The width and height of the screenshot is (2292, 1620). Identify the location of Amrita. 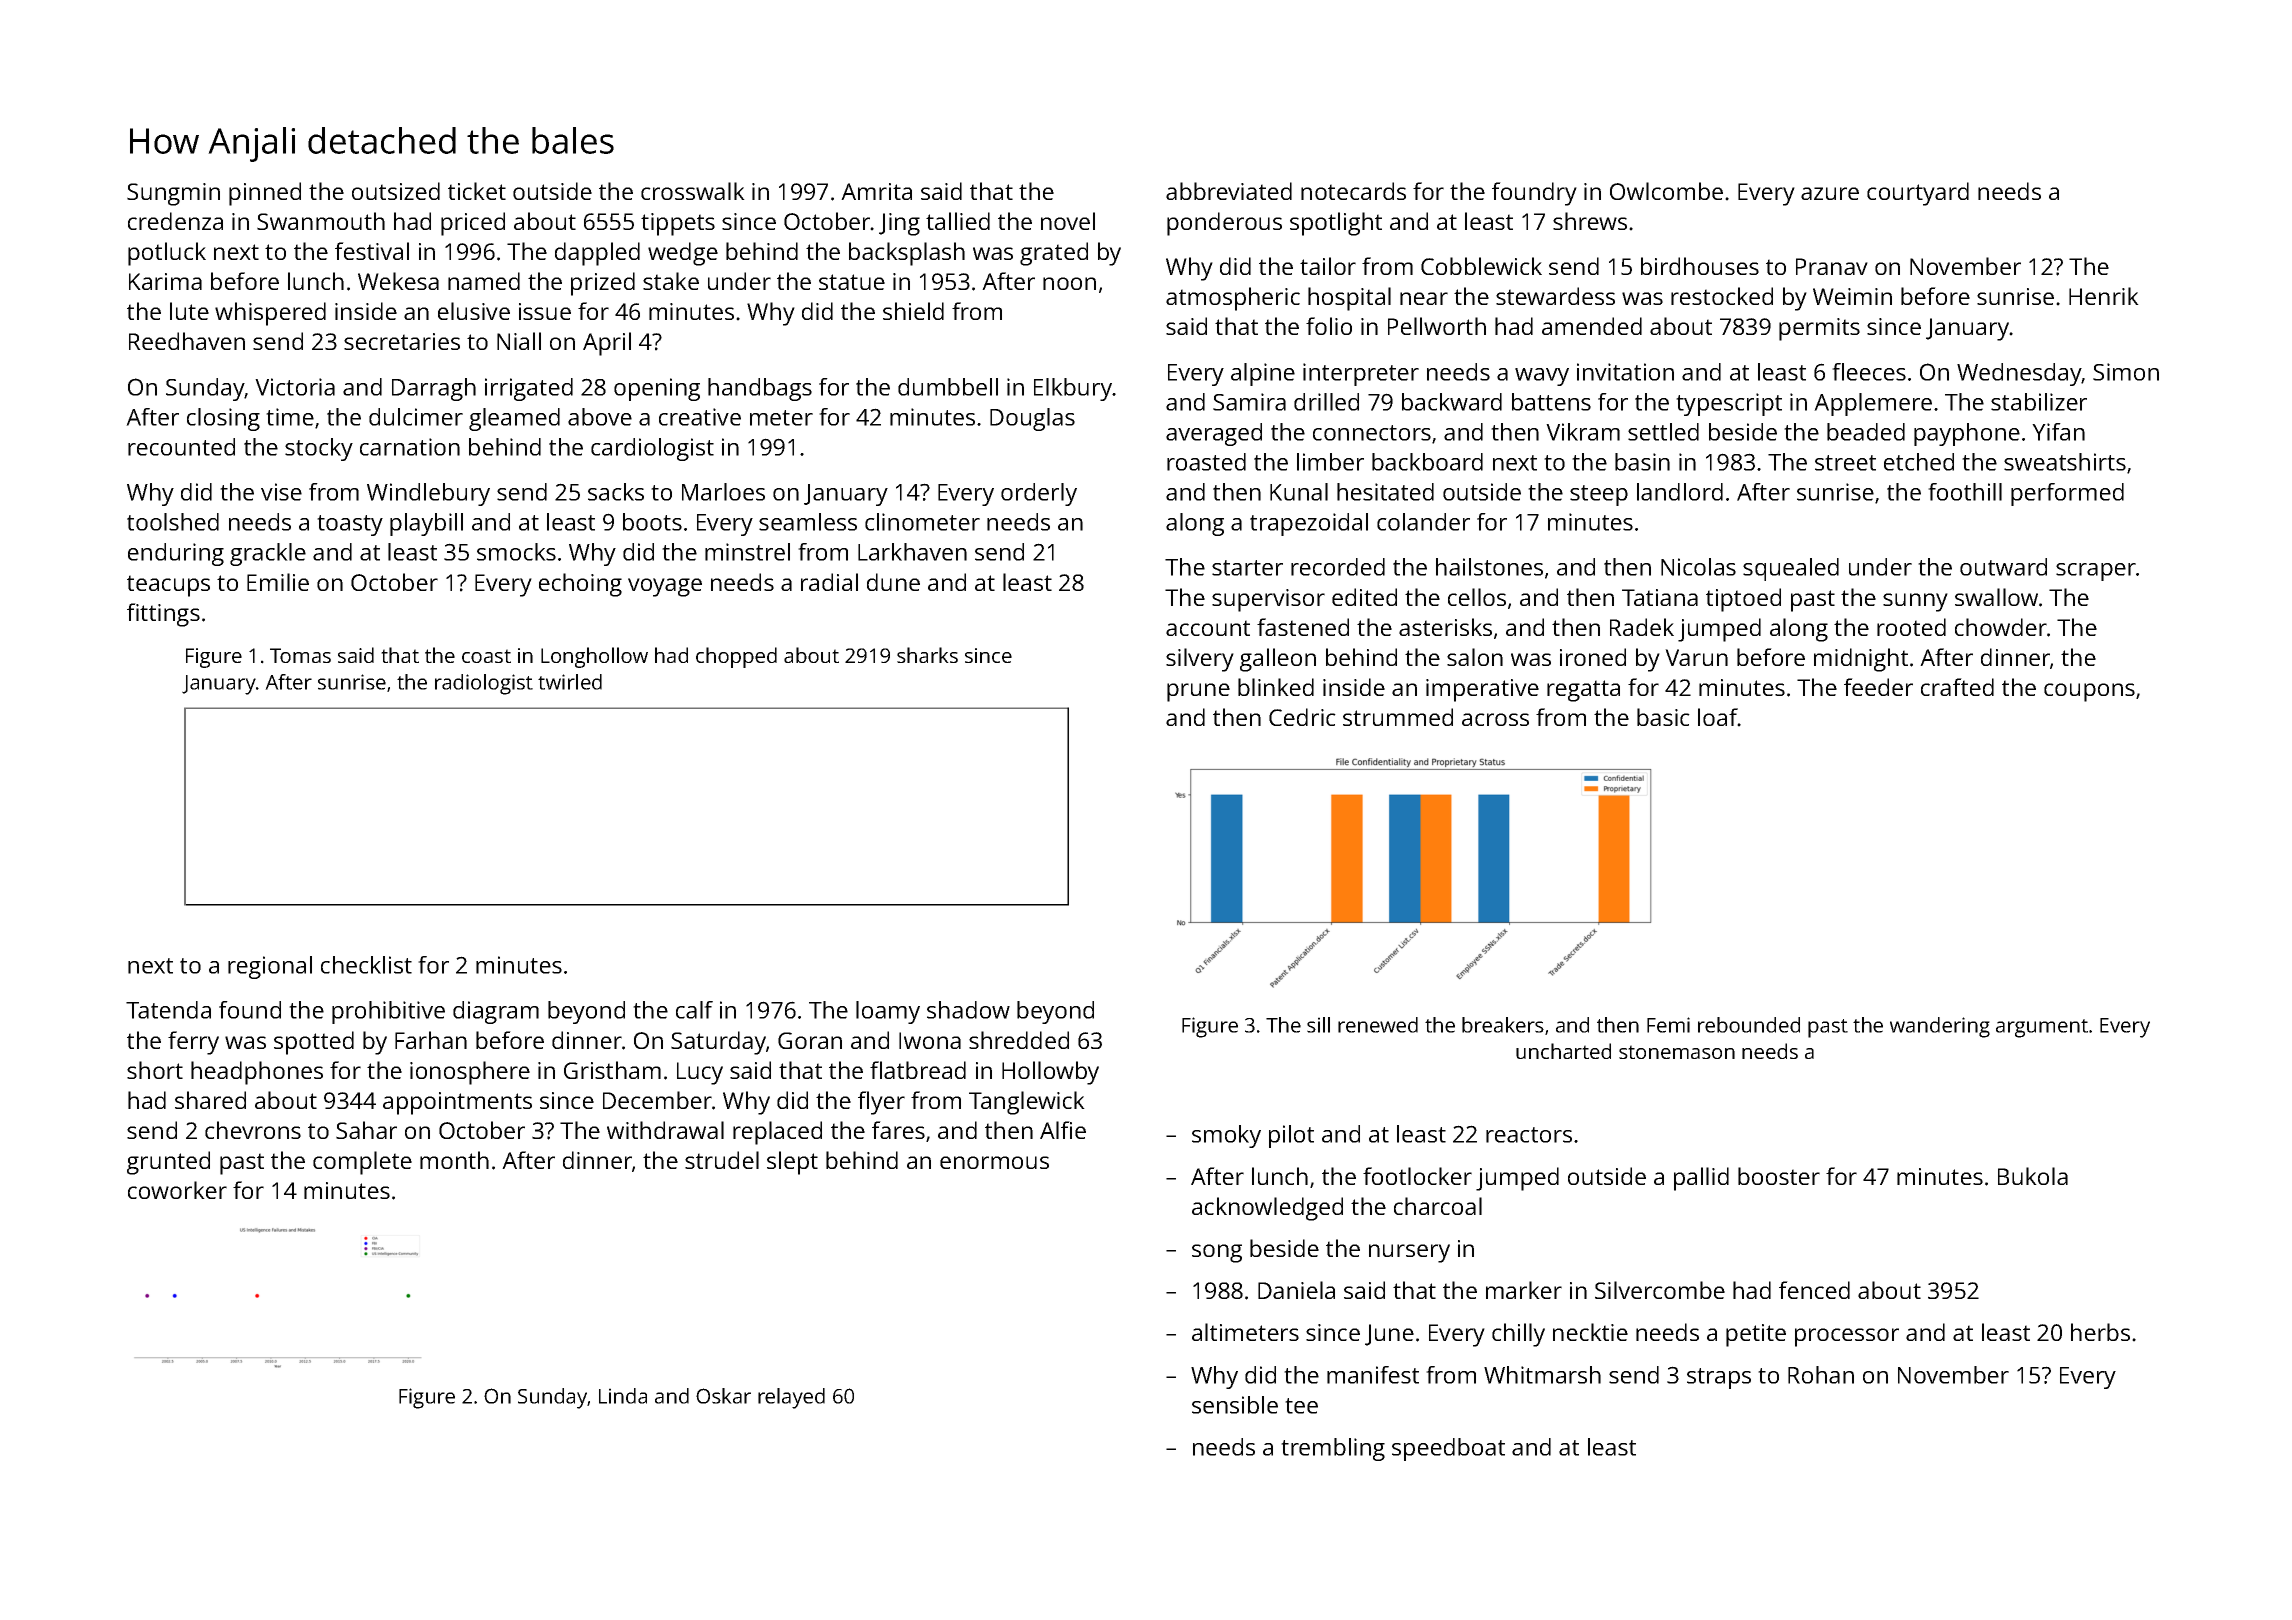
(876, 191).
